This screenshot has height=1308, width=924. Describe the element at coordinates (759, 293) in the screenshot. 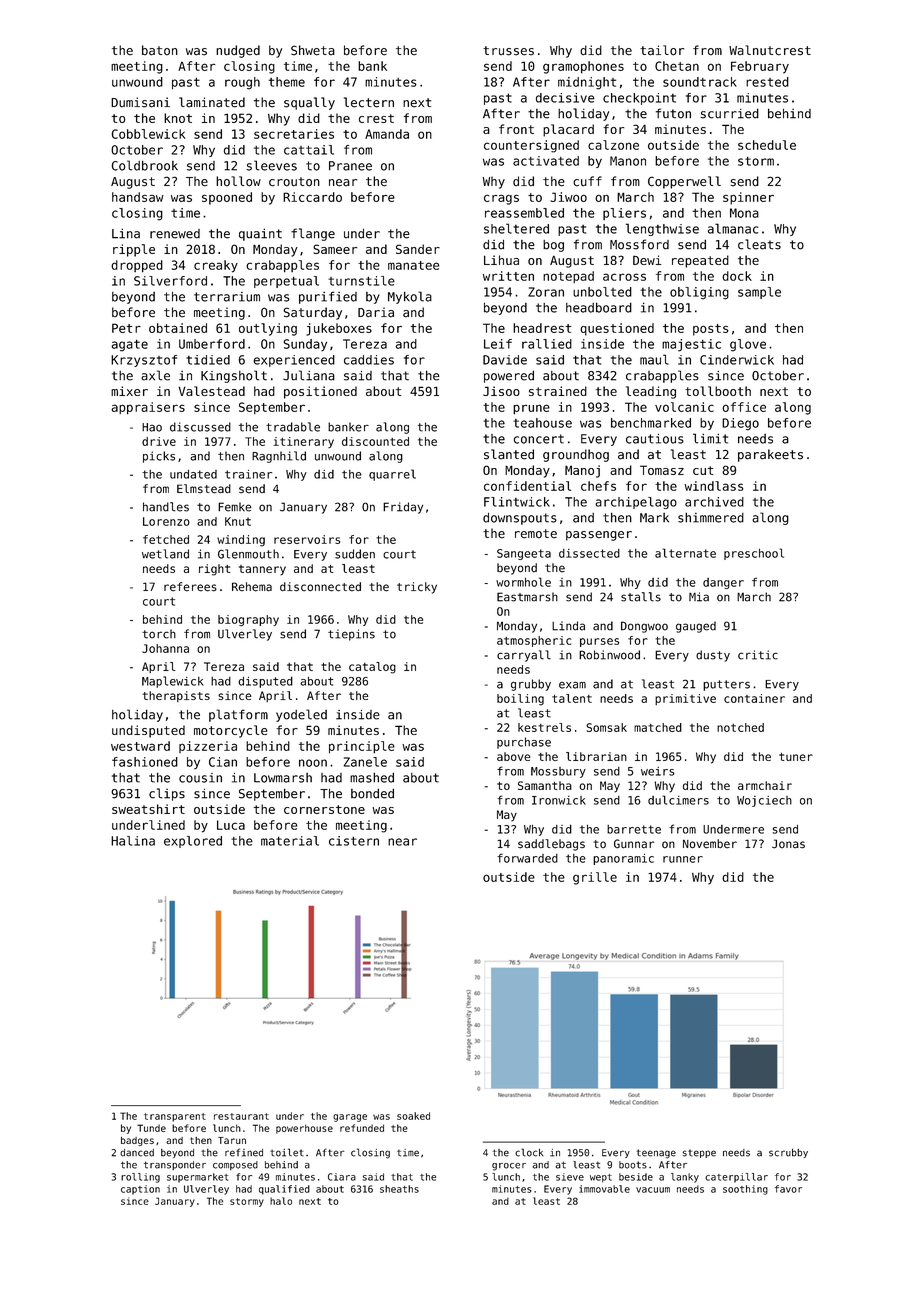

I see `sample` at that location.
